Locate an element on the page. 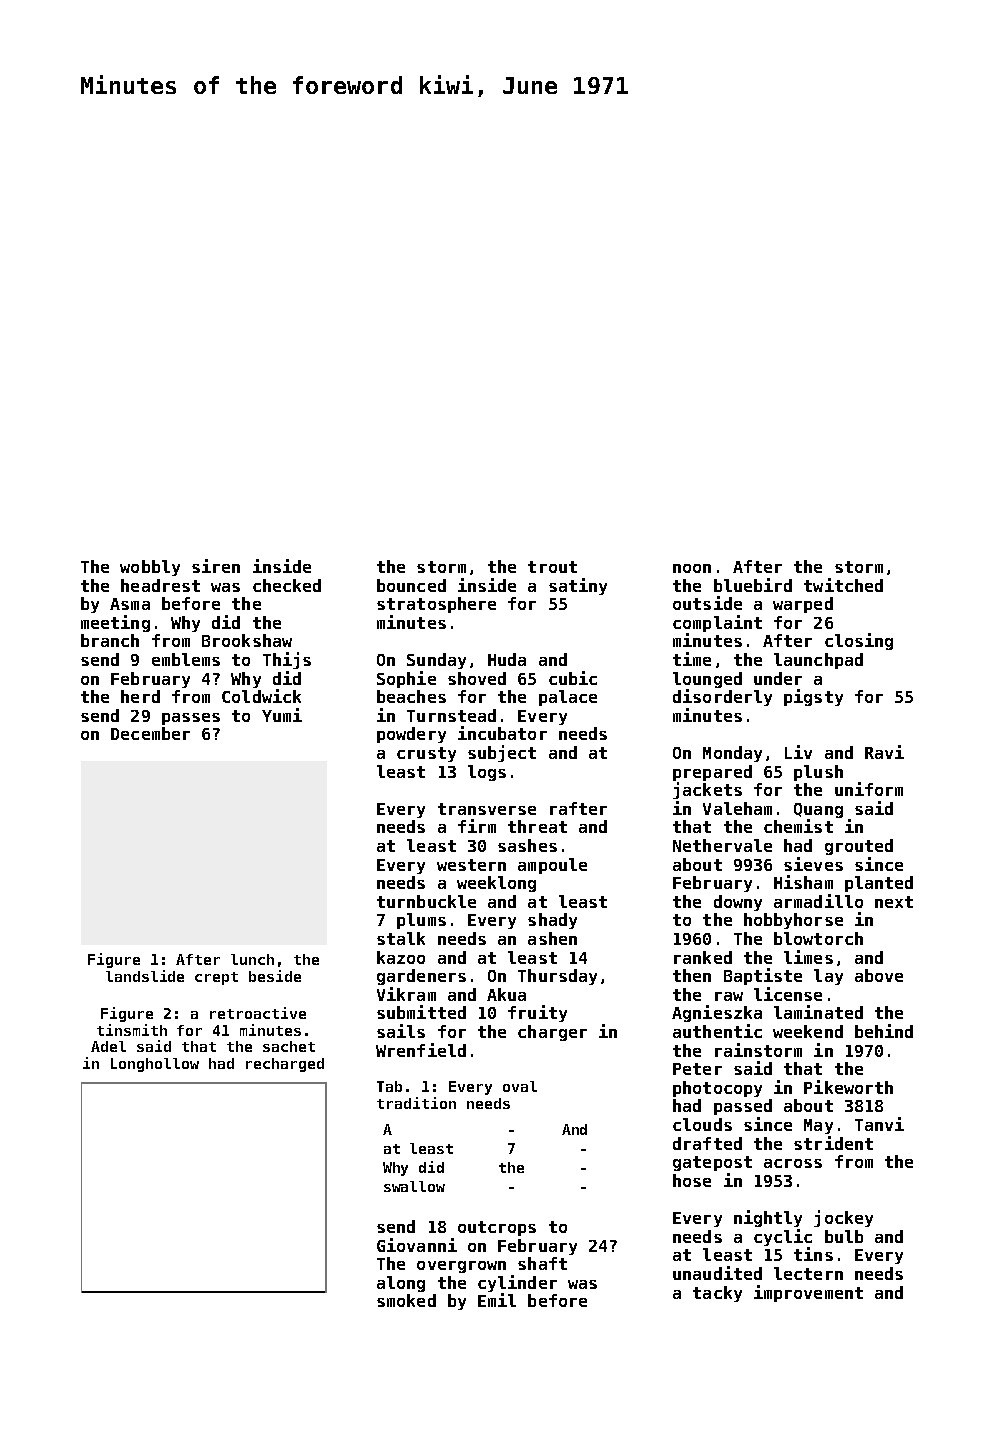  time is located at coordinates (692, 659).
